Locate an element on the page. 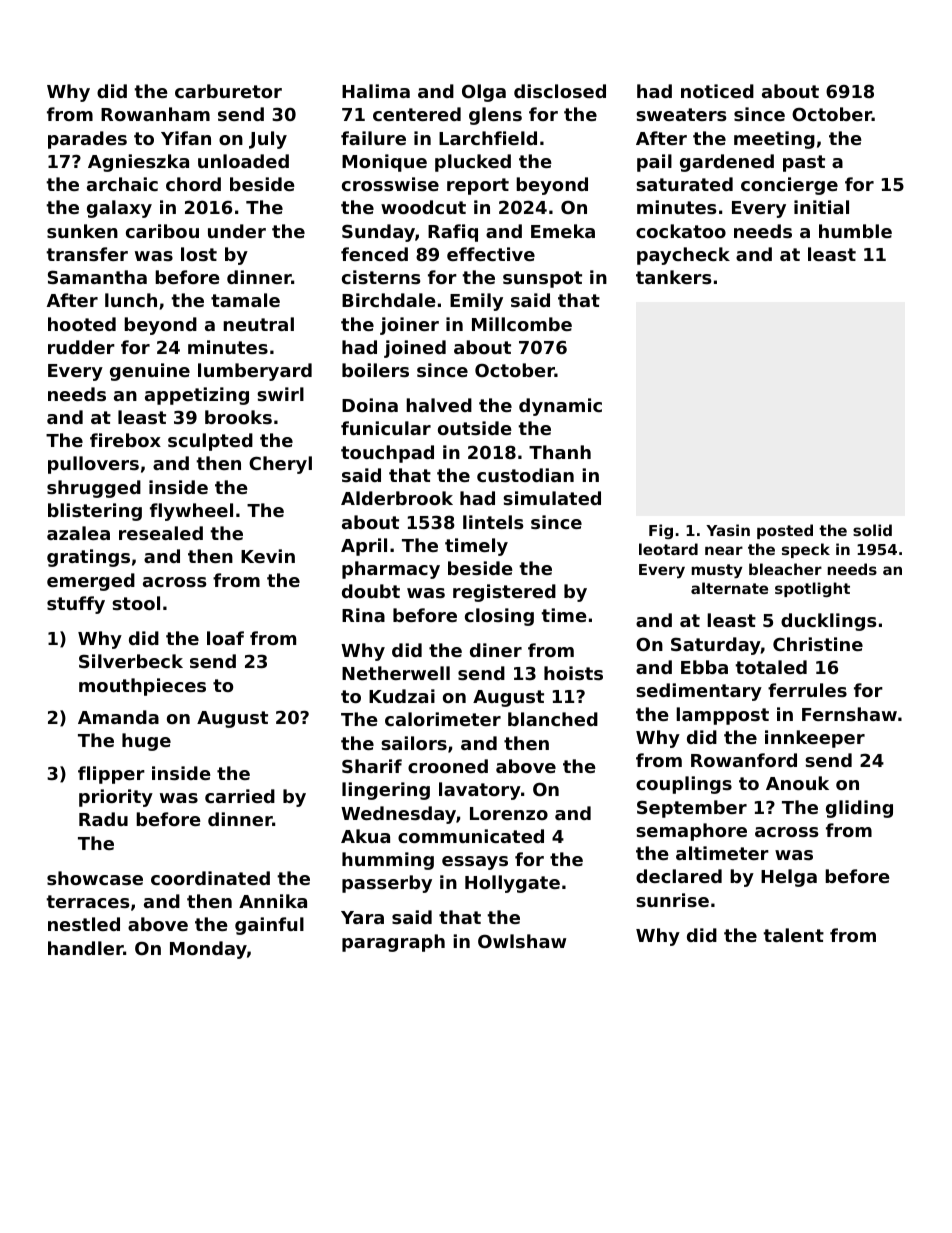 This page has height=1233, width=952. Yifan is located at coordinates (186, 138).
